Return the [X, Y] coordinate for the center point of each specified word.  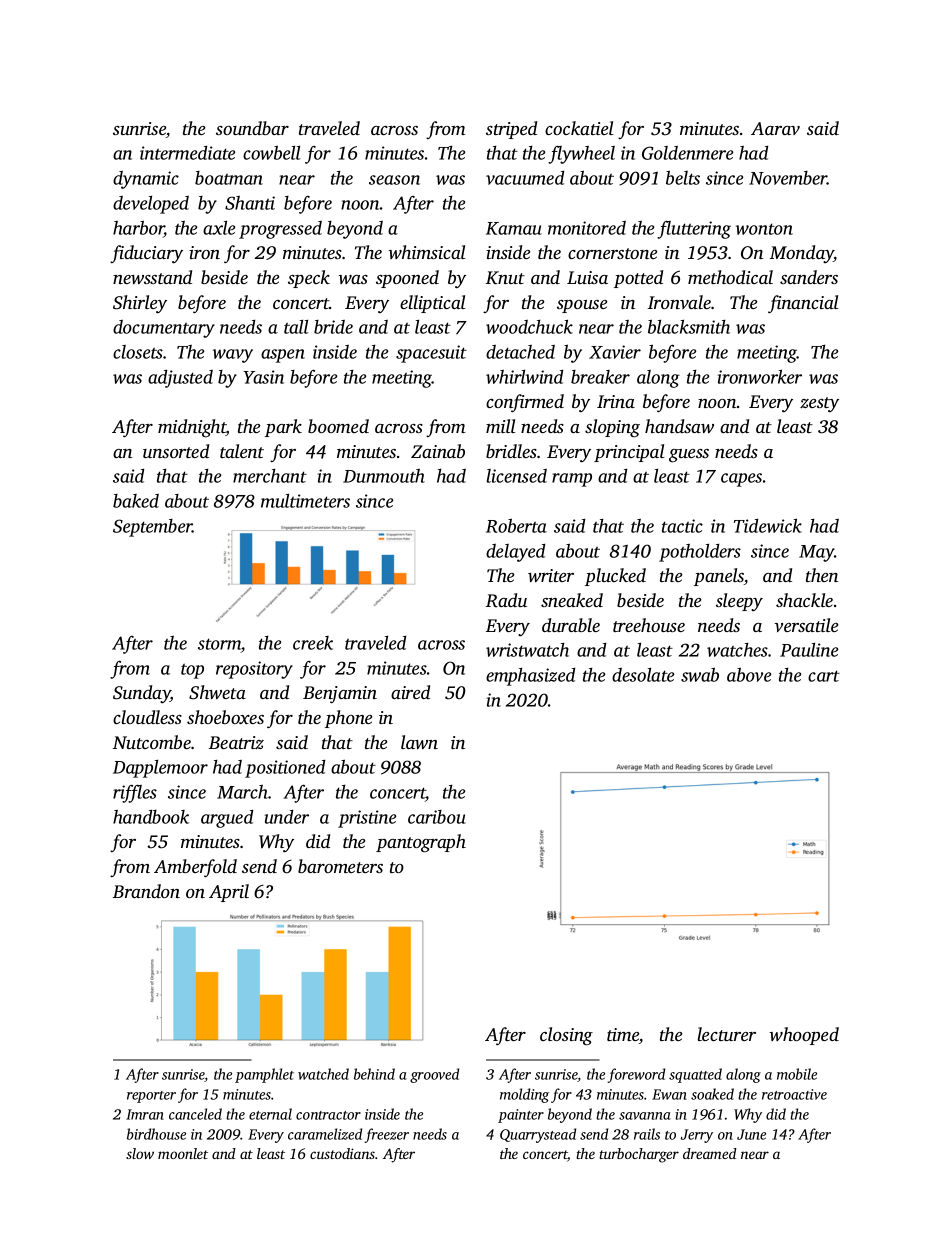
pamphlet [264, 1075]
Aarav [775, 128]
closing [566, 1036]
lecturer [727, 1034]
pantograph [421, 843]
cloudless [147, 717]
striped [511, 130]
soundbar [252, 128]
